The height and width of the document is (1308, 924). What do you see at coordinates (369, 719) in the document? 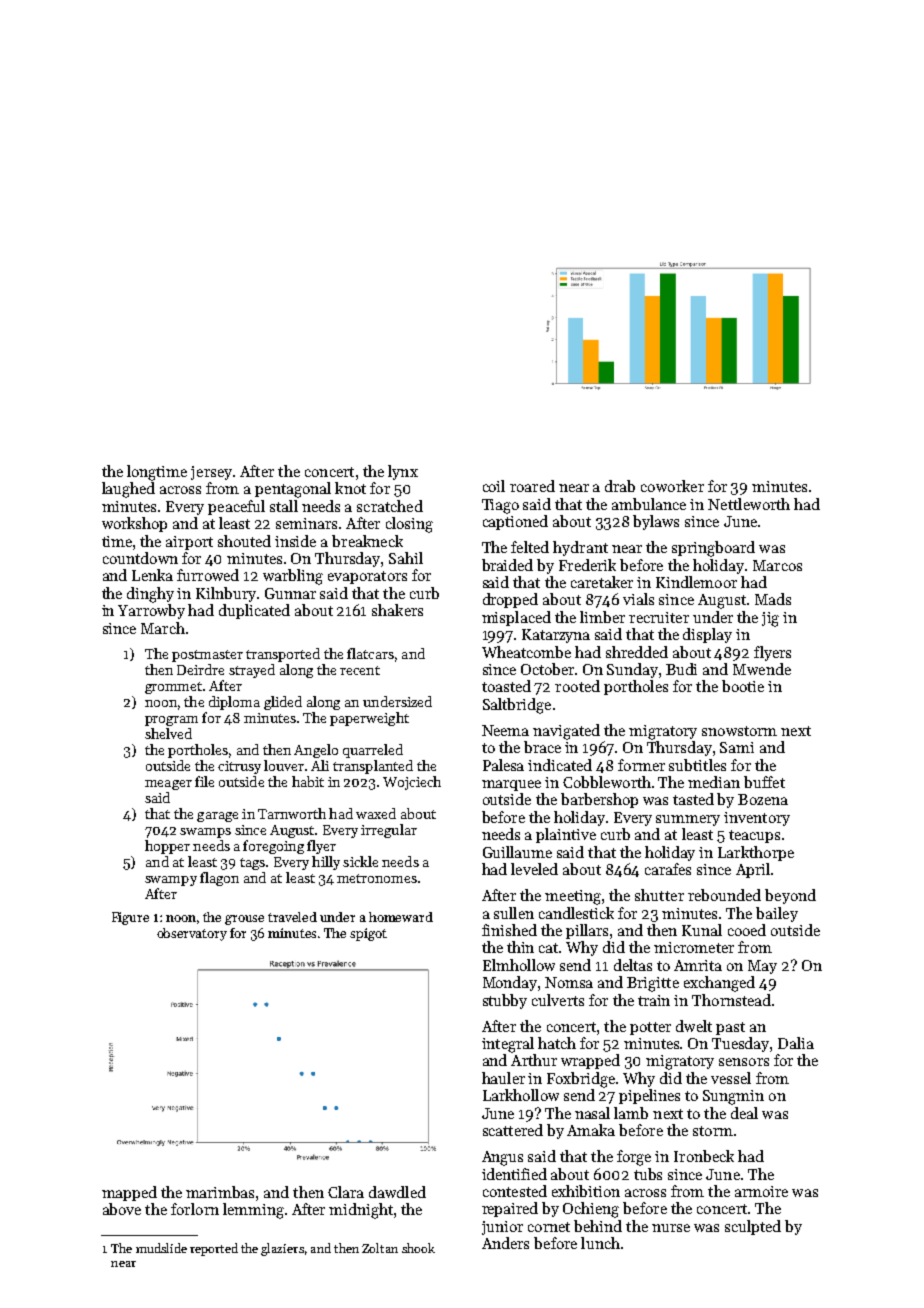
I see `paperweight` at bounding box center [369, 719].
